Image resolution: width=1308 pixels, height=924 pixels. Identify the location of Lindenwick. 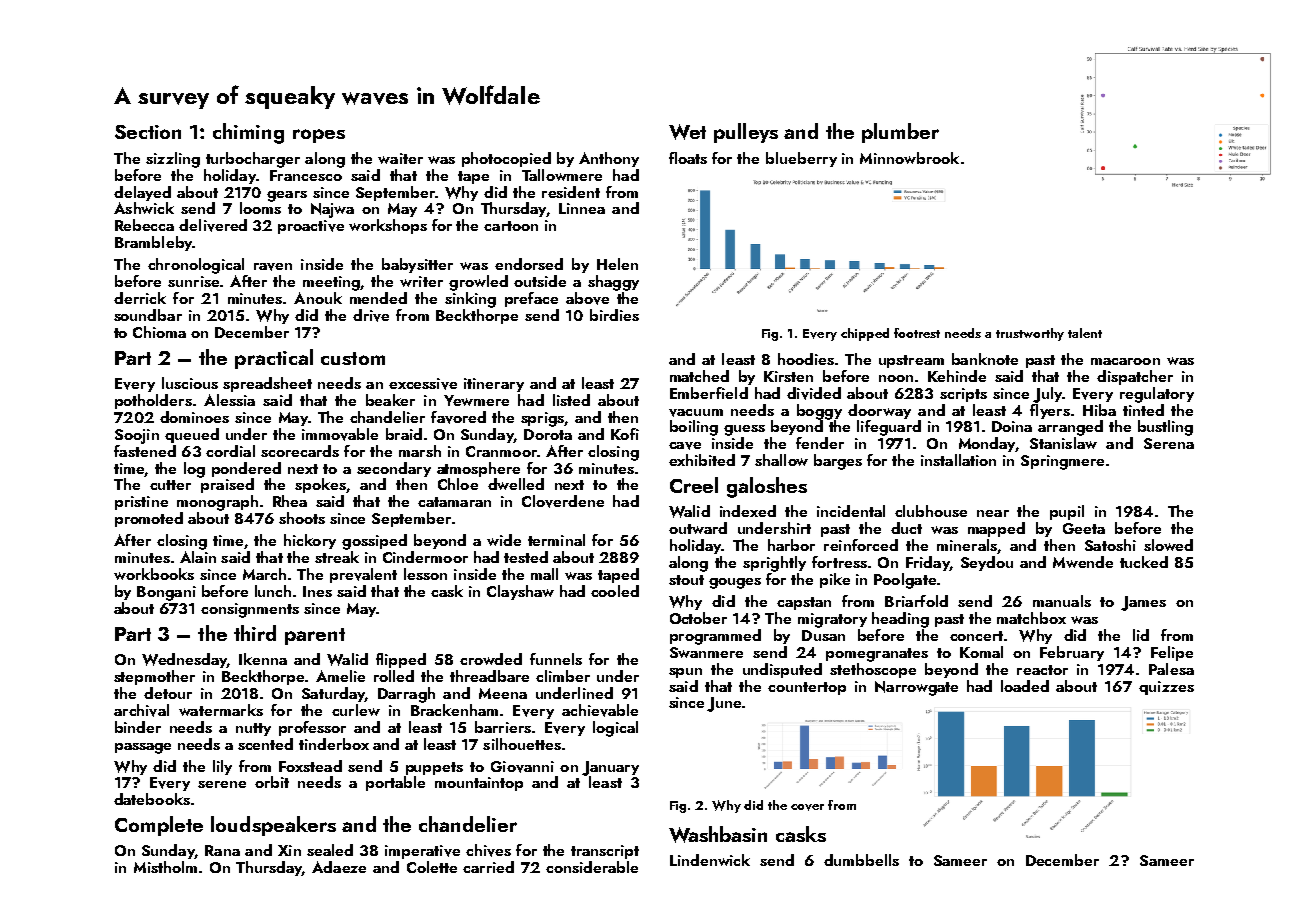
(710, 860).
